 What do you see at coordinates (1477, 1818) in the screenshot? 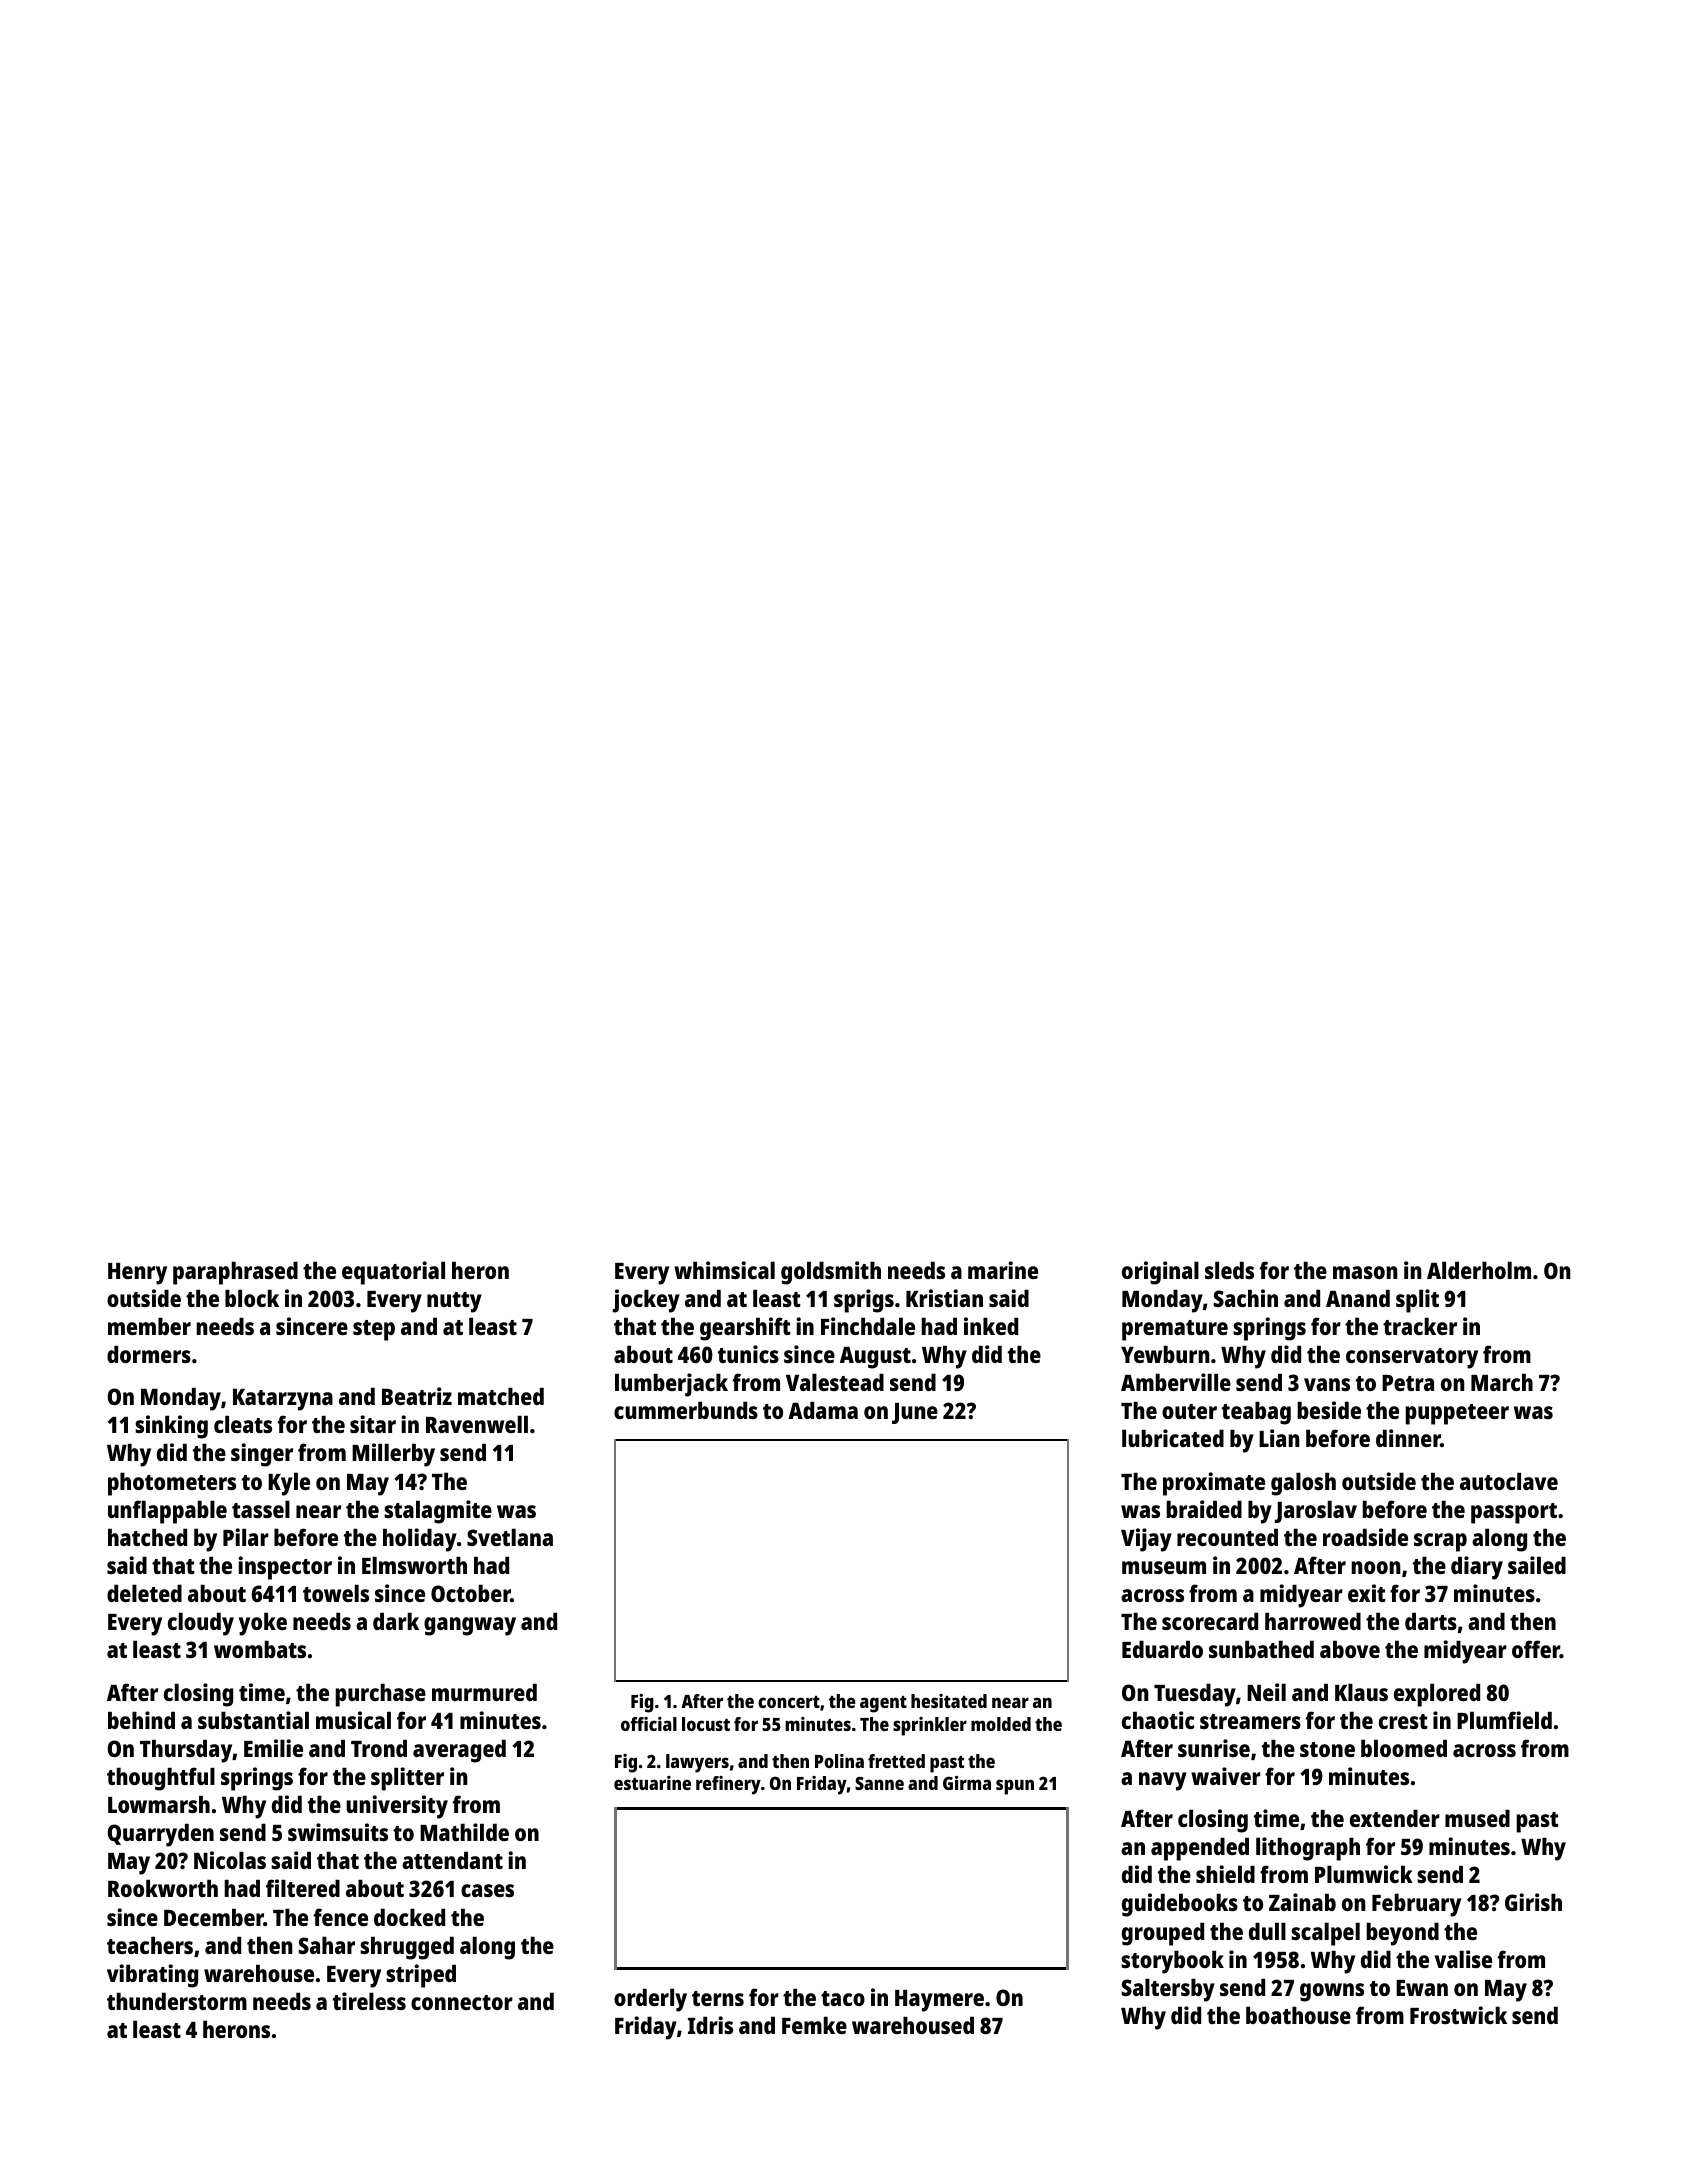
I see `mused` at bounding box center [1477, 1818].
